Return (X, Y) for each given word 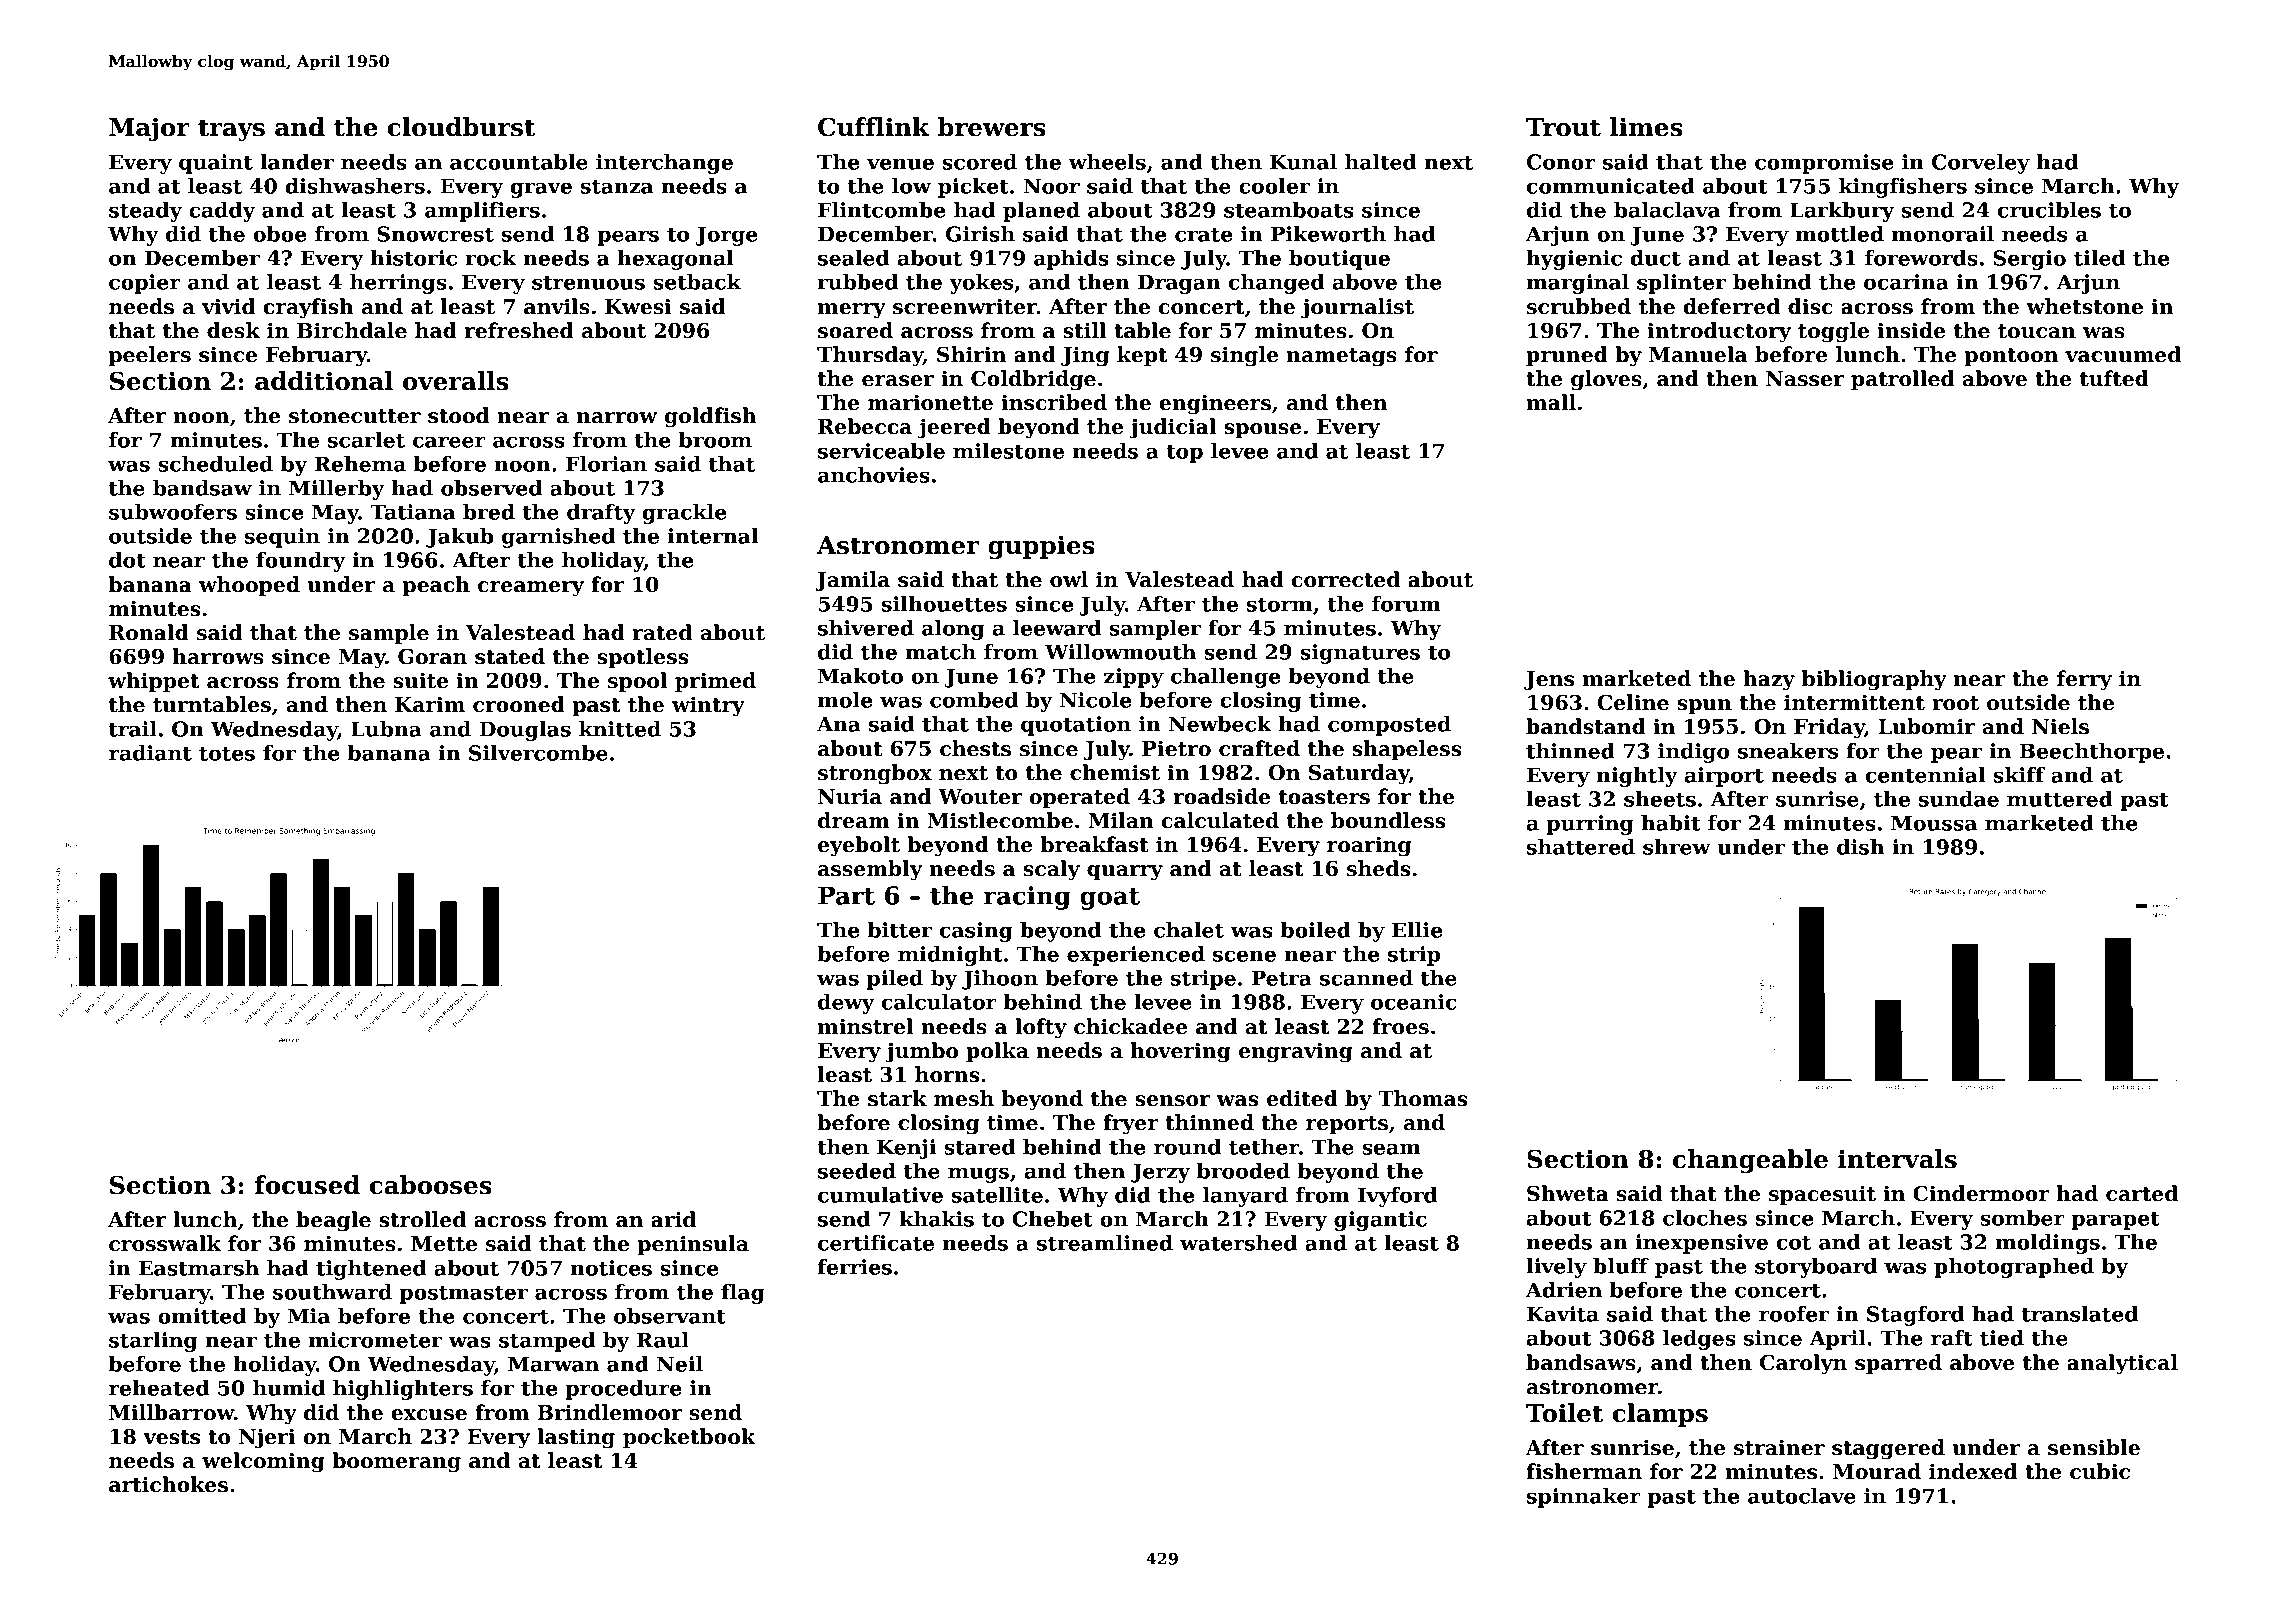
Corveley (1981, 164)
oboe (279, 234)
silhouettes (944, 604)
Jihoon (1000, 980)
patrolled (1903, 380)
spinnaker (1584, 1498)
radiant (150, 753)
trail (133, 729)
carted (2142, 1193)
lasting (576, 1438)
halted (1380, 162)
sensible (2094, 1447)
